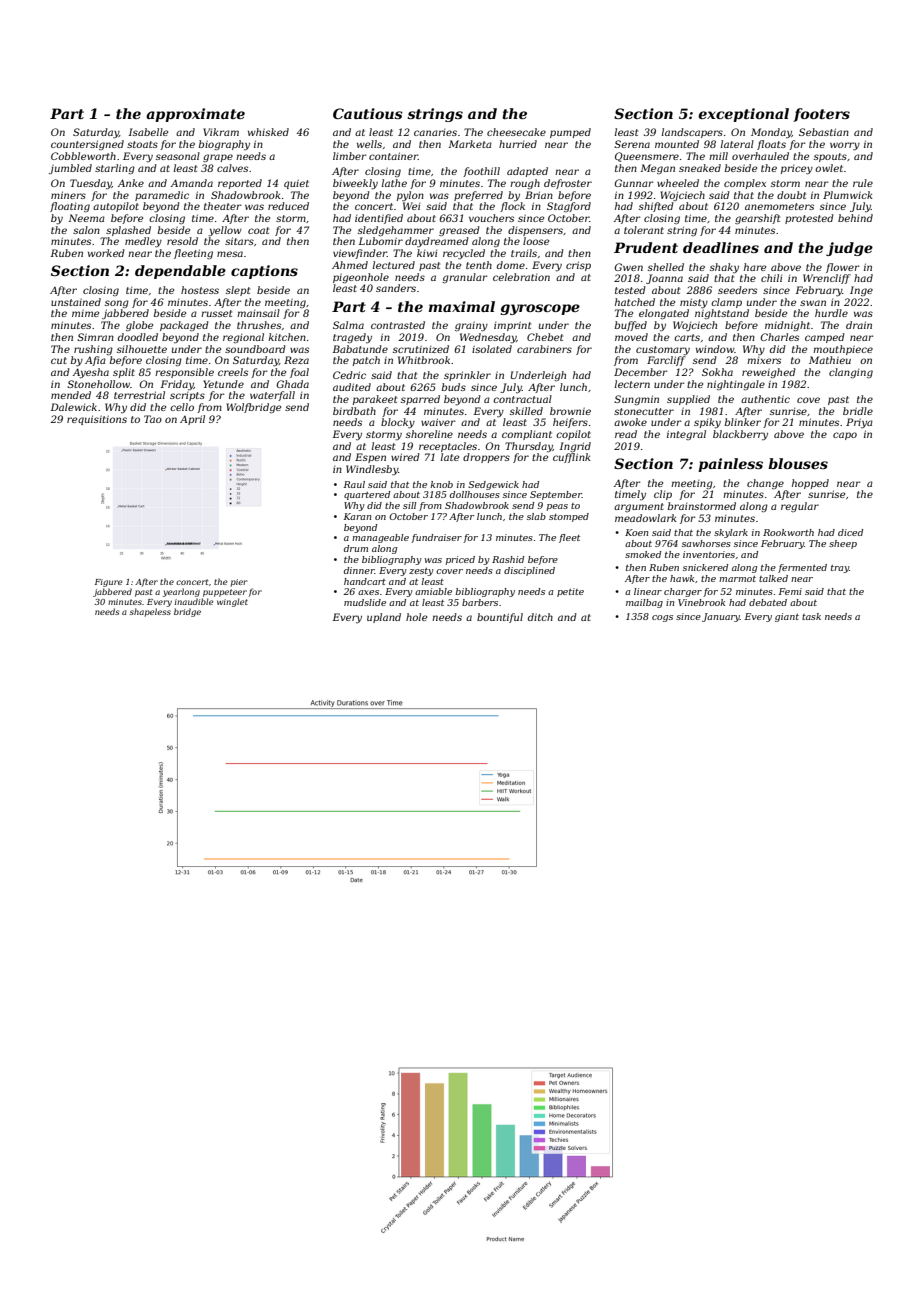 The image size is (924, 1308). What do you see at coordinates (194, 601) in the screenshot?
I see `inaudible` at bounding box center [194, 601].
